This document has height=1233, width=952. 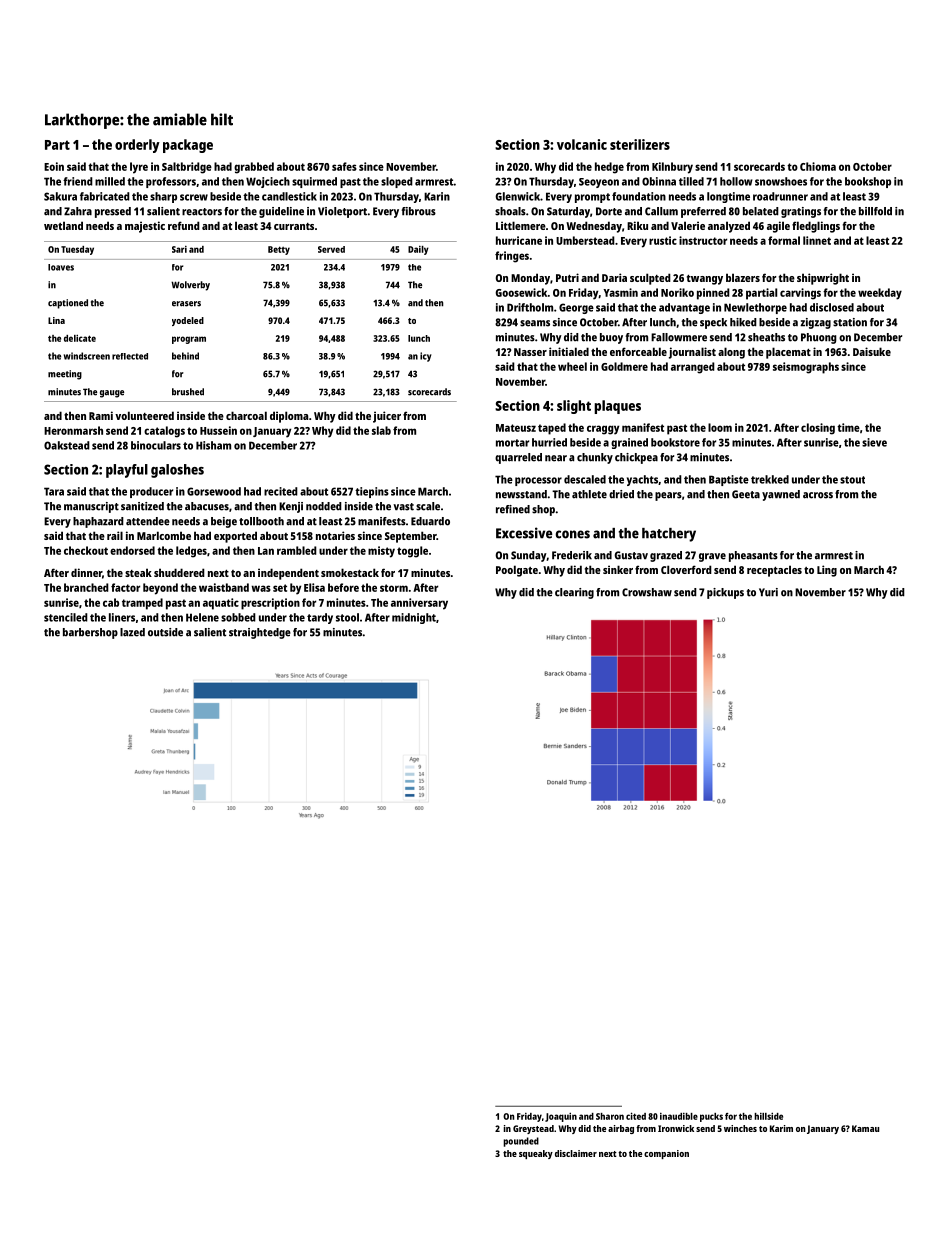 What do you see at coordinates (521, 1142) in the document?
I see `pounded` at bounding box center [521, 1142].
